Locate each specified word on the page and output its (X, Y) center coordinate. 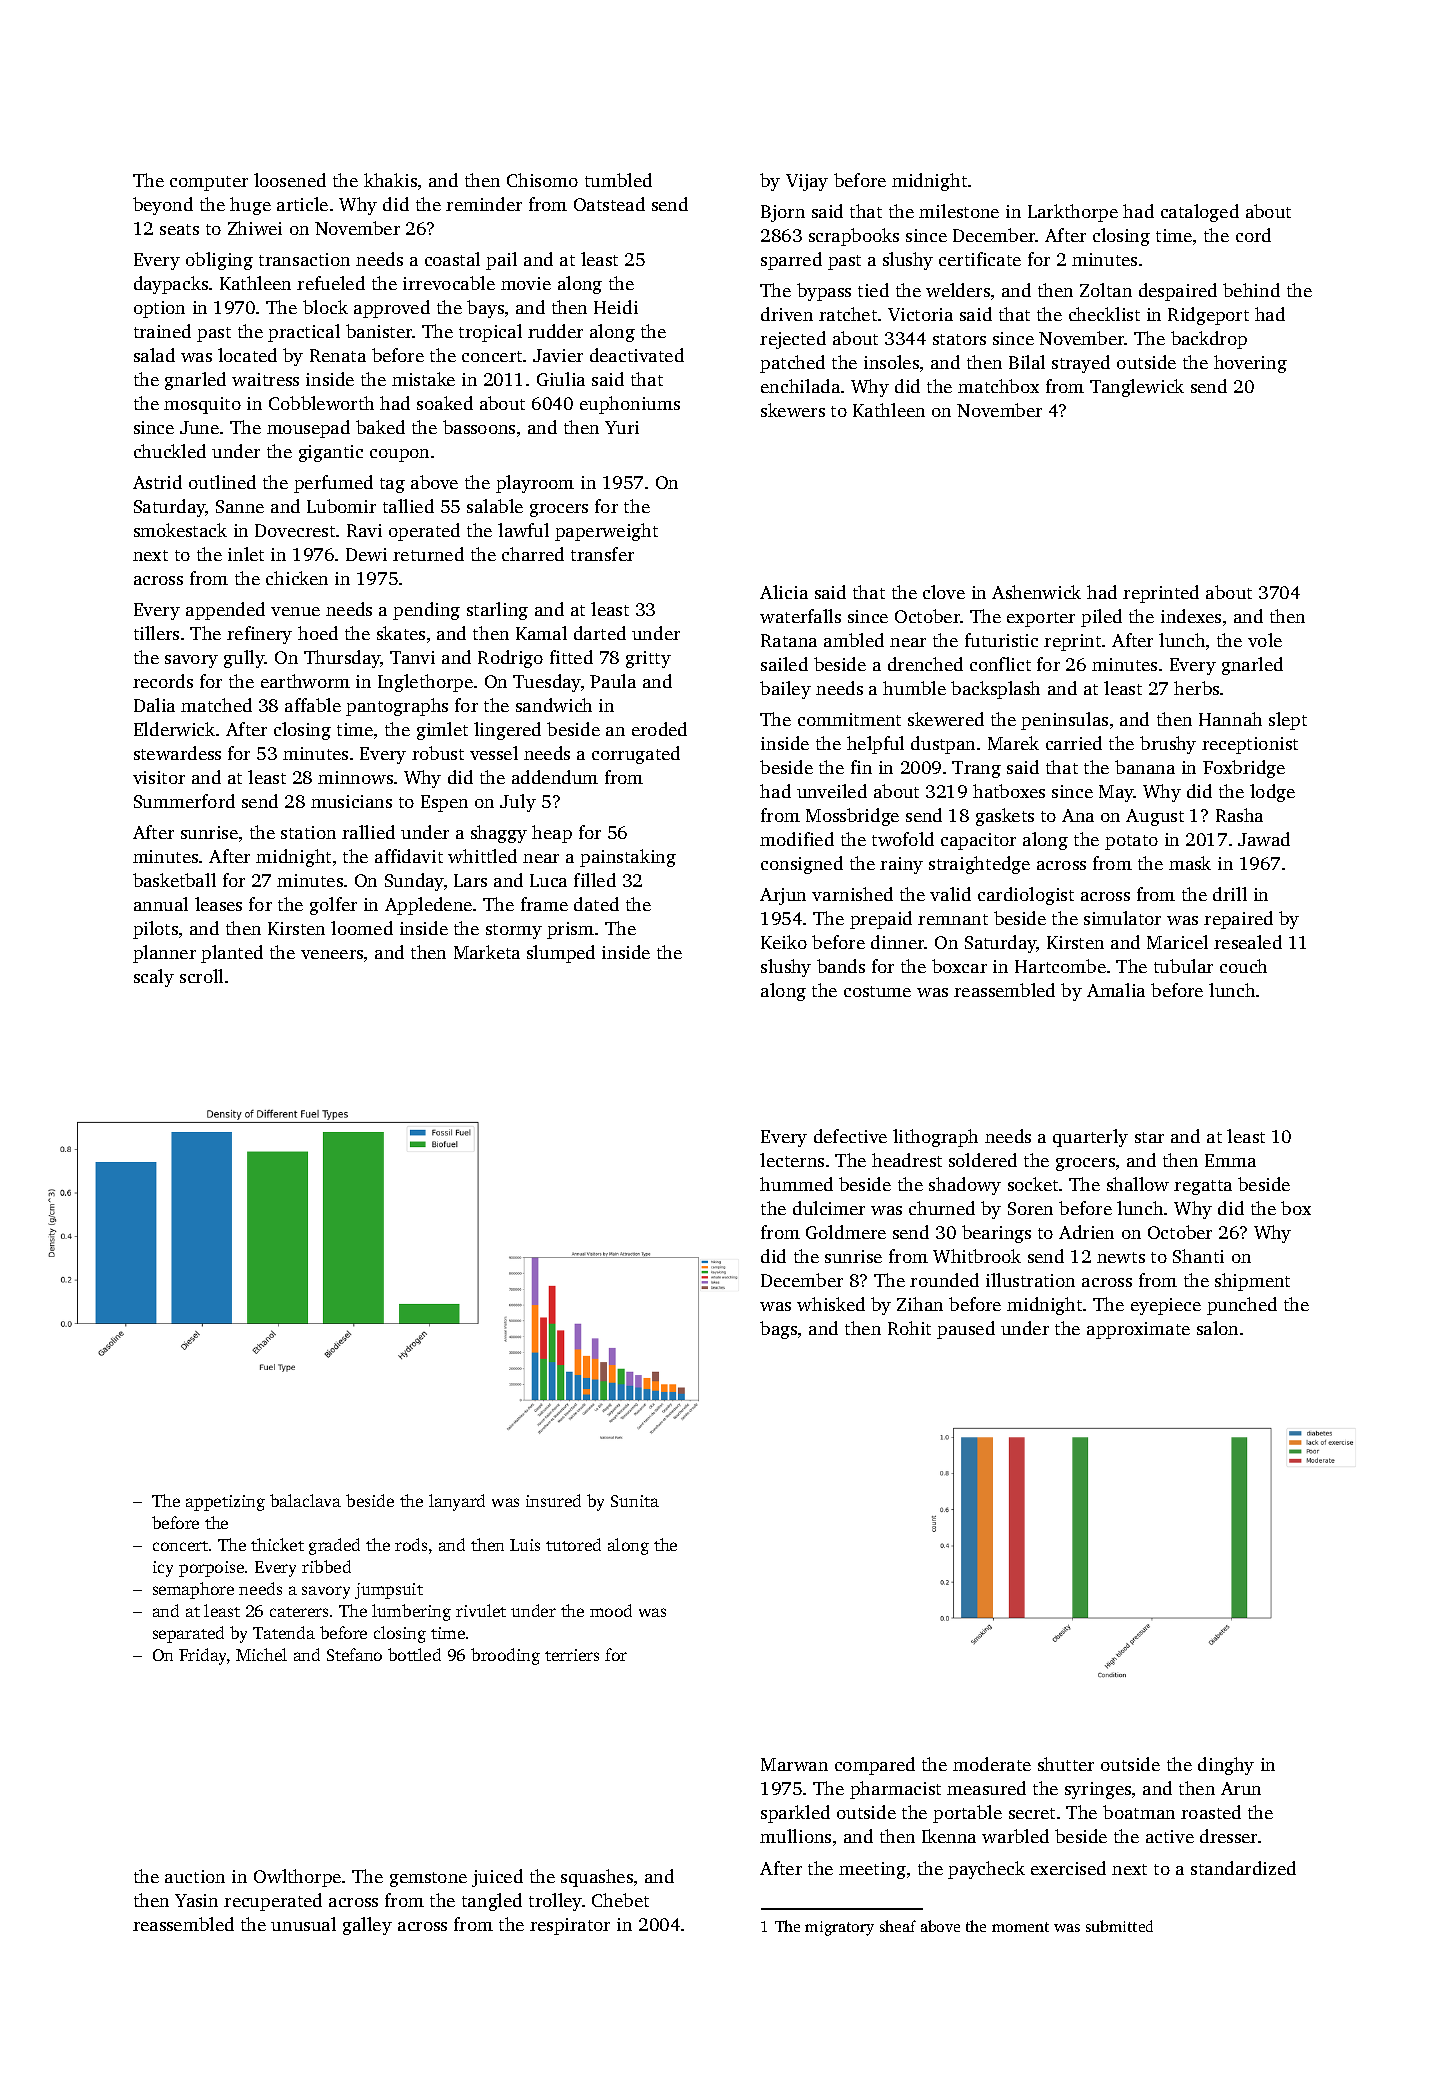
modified (797, 839)
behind (1251, 290)
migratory (839, 1928)
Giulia (561, 379)
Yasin (196, 1900)
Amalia (1116, 990)
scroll (201, 976)
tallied (408, 506)
